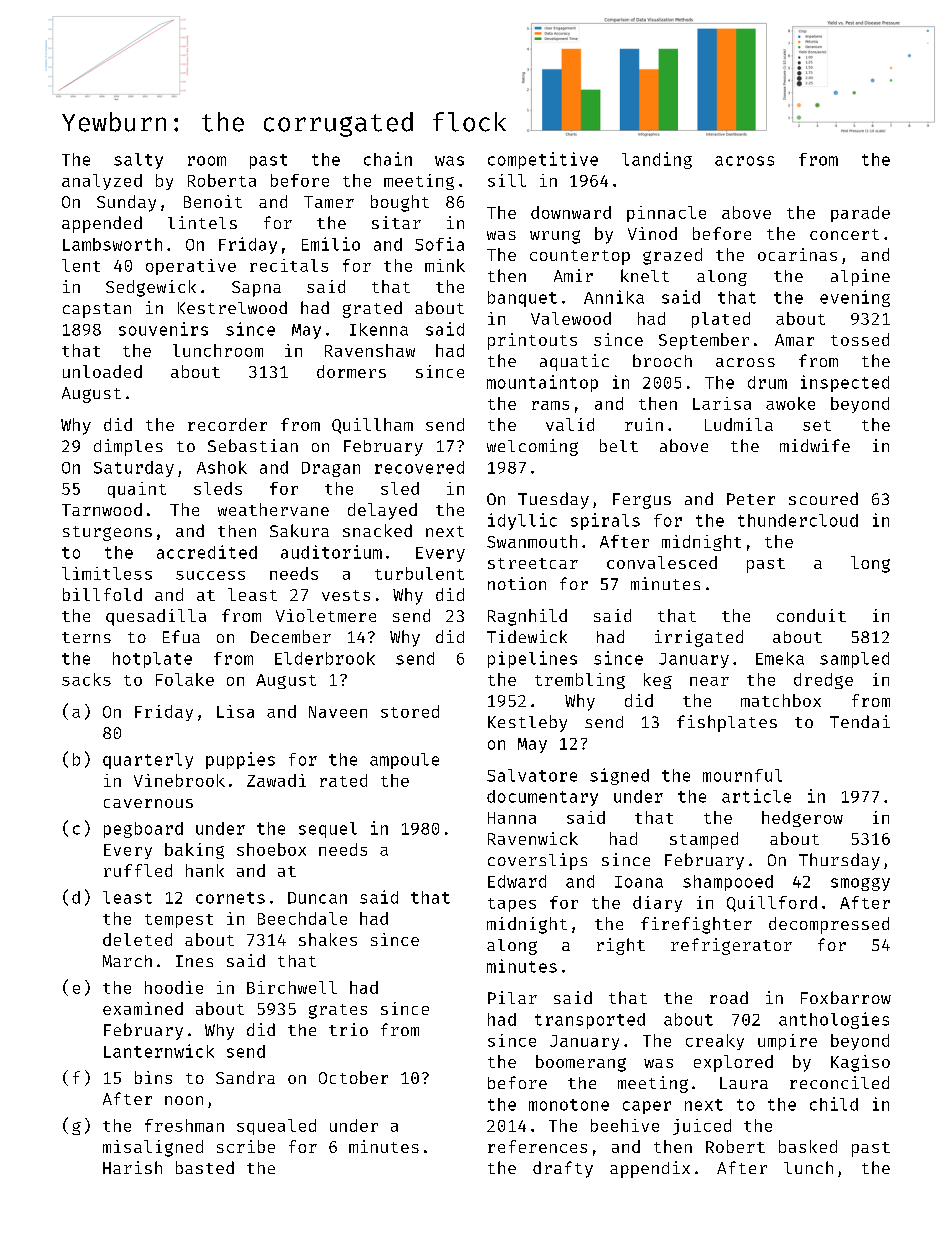  Describe the element at coordinates (400, 203) in the screenshot. I see `bought` at that location.
